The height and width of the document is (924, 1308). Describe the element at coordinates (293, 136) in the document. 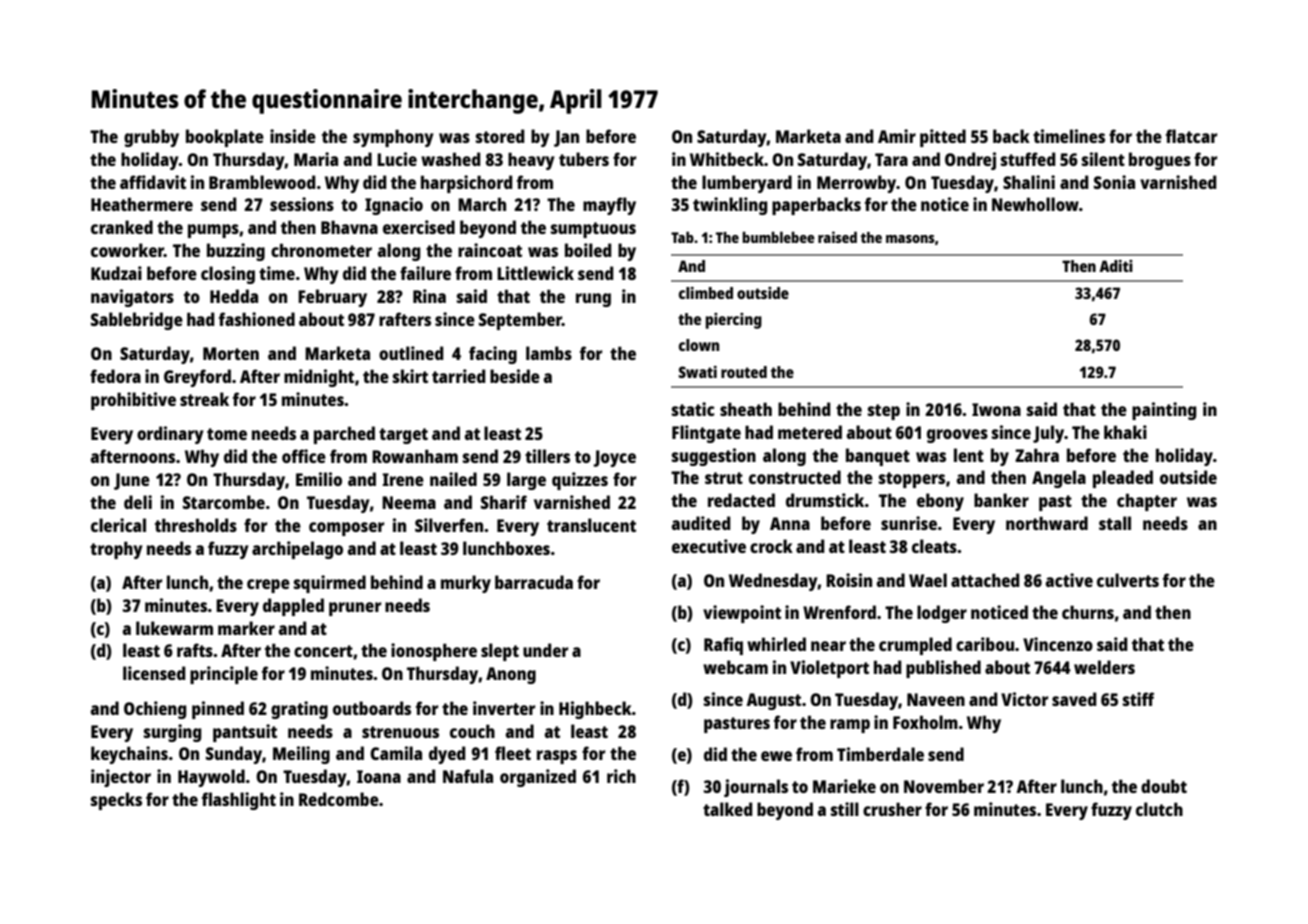

I see `inside` at that location.
